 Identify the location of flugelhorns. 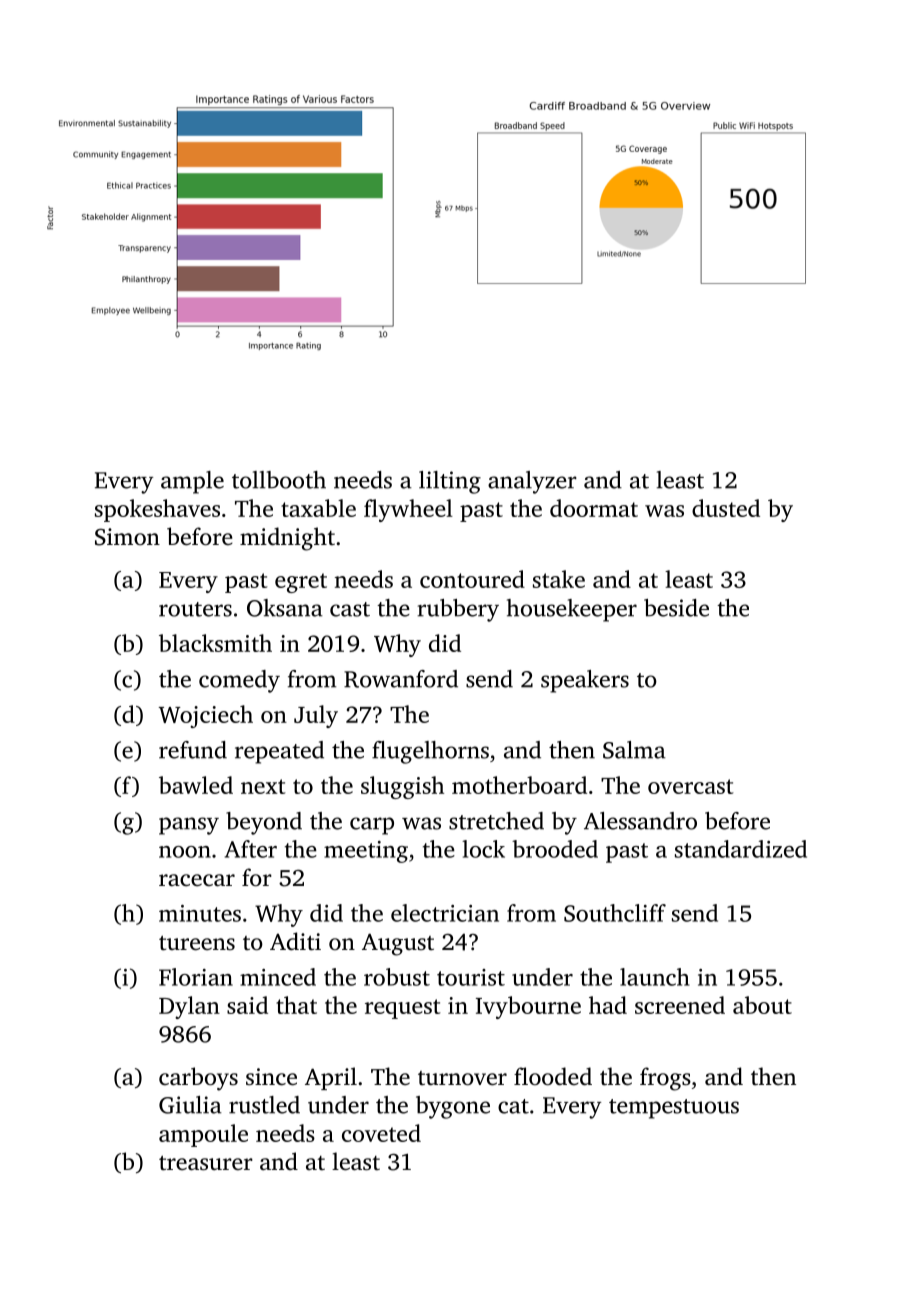
(430, 752).
